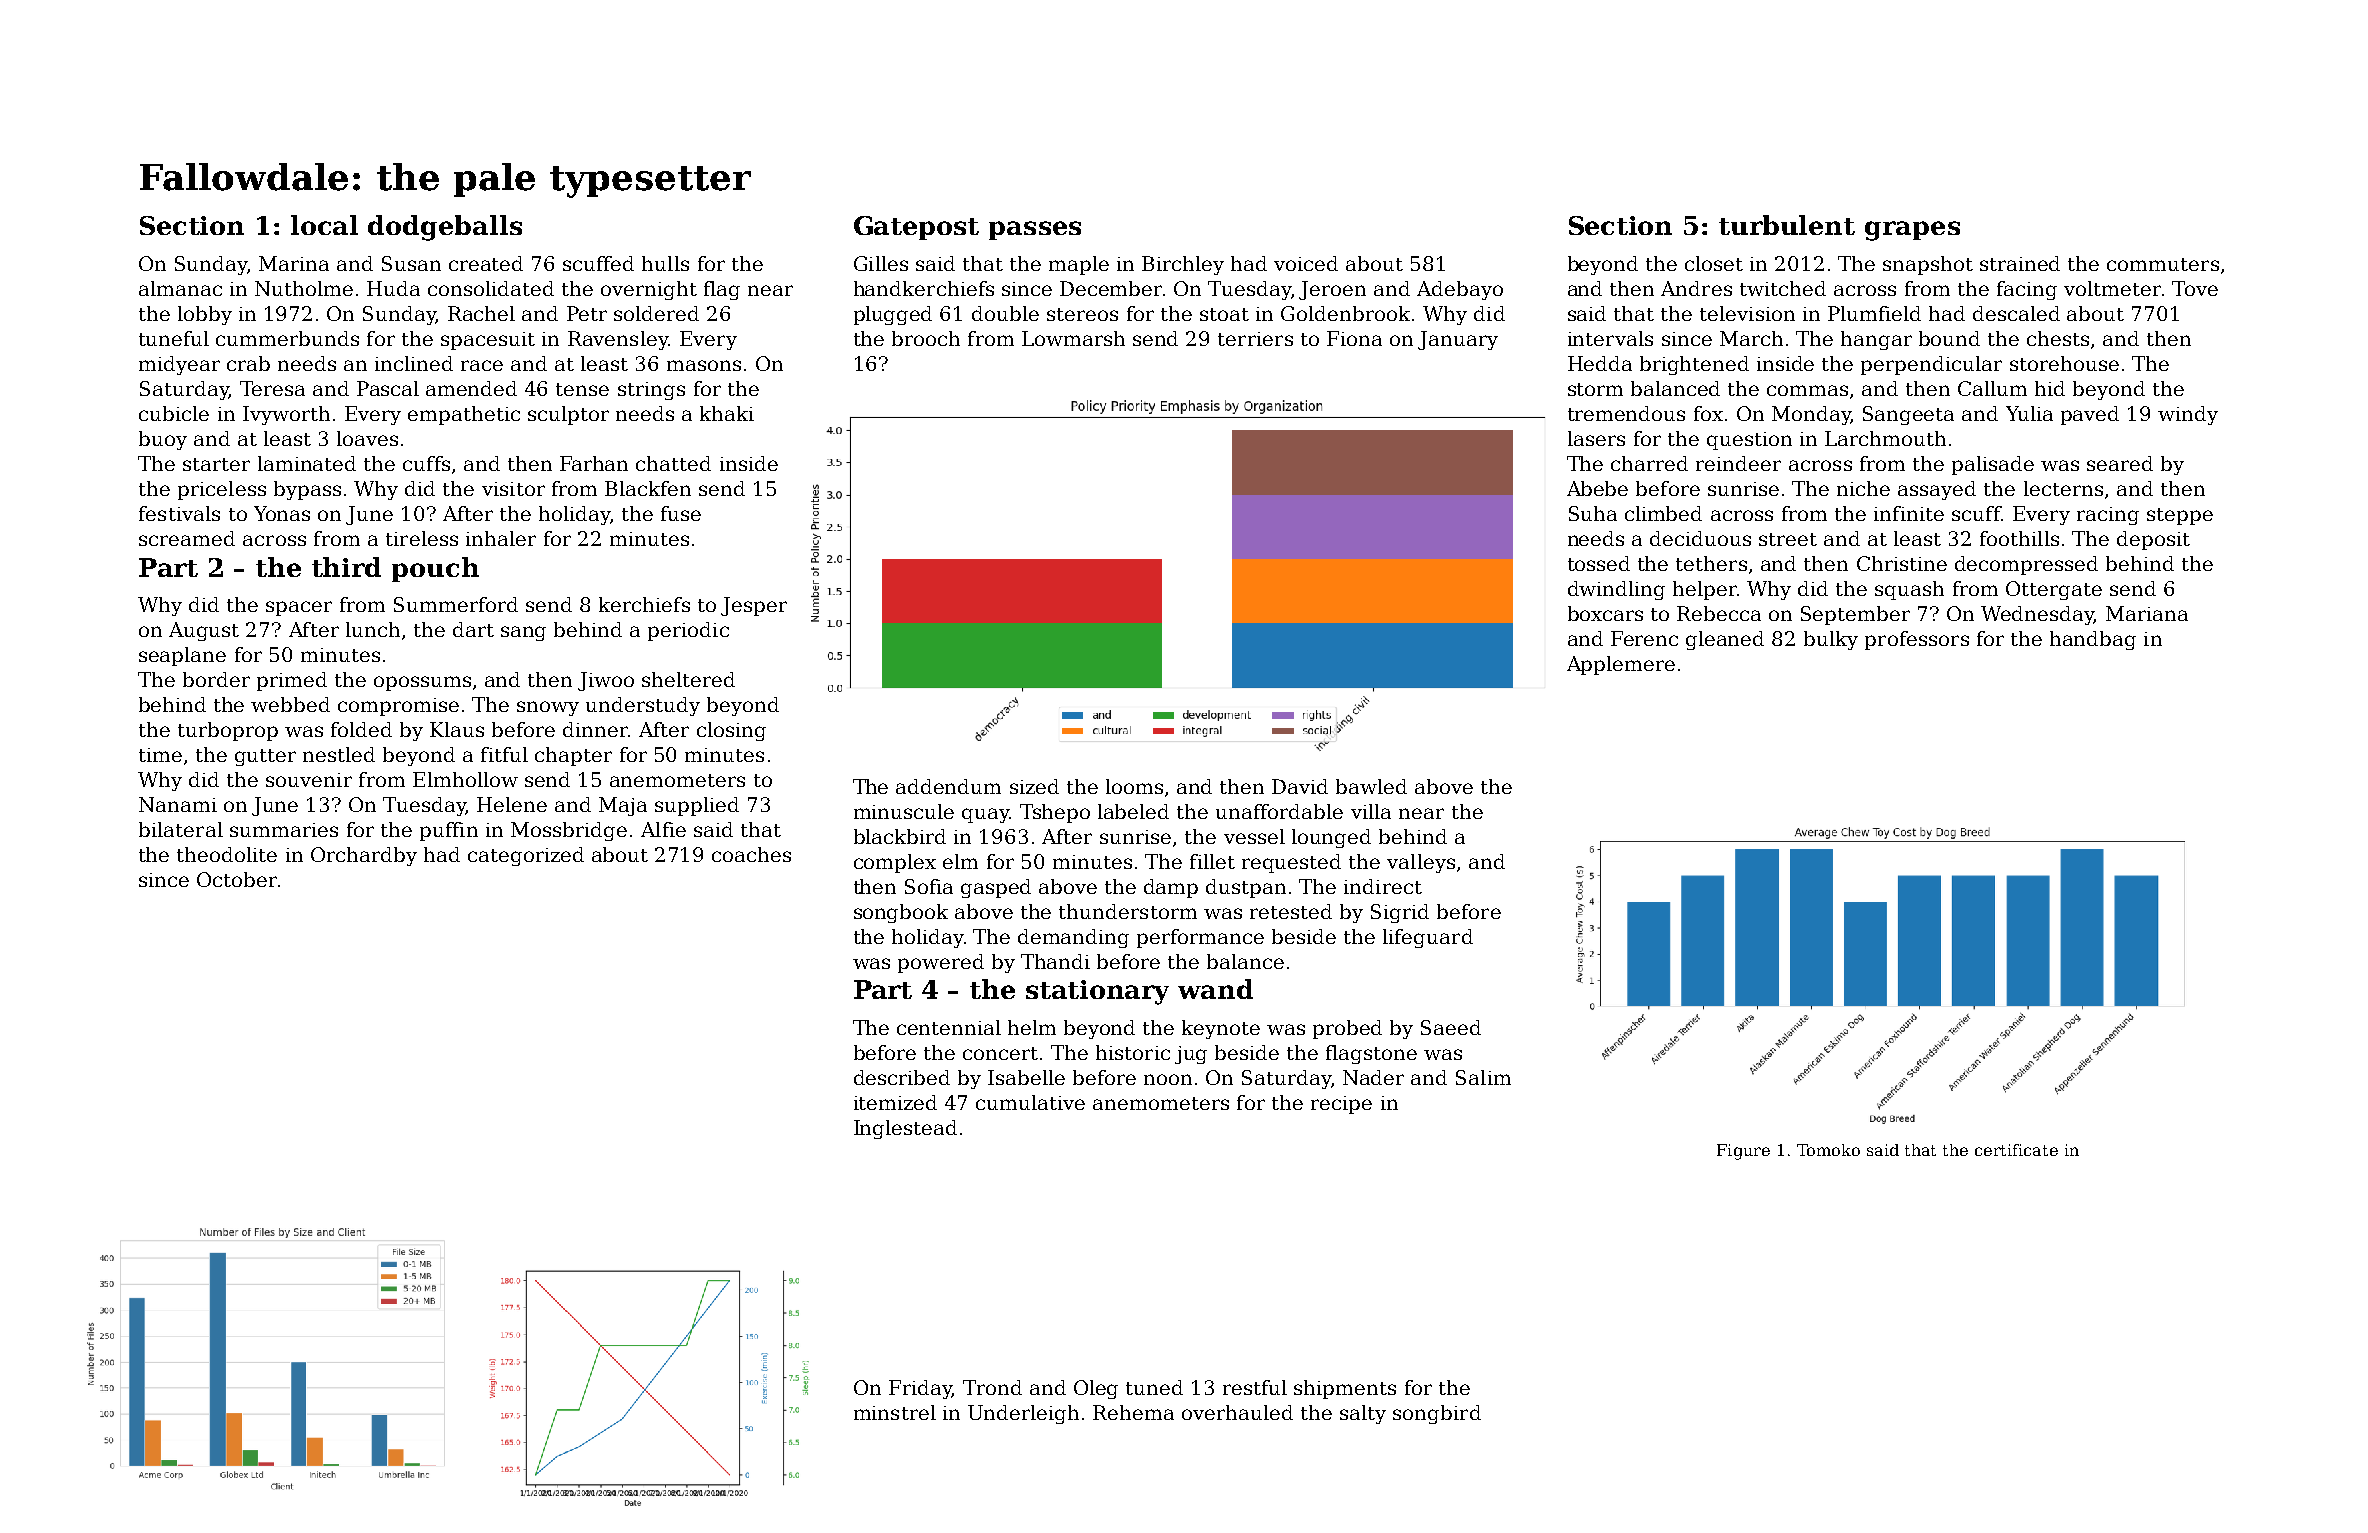 Image resolution: width=2368 pixels, height=1533 pixels. What do you see at coordinates (481, 313) in the screenshot?
I see `Rachel` at bounding box center [481, 313].
